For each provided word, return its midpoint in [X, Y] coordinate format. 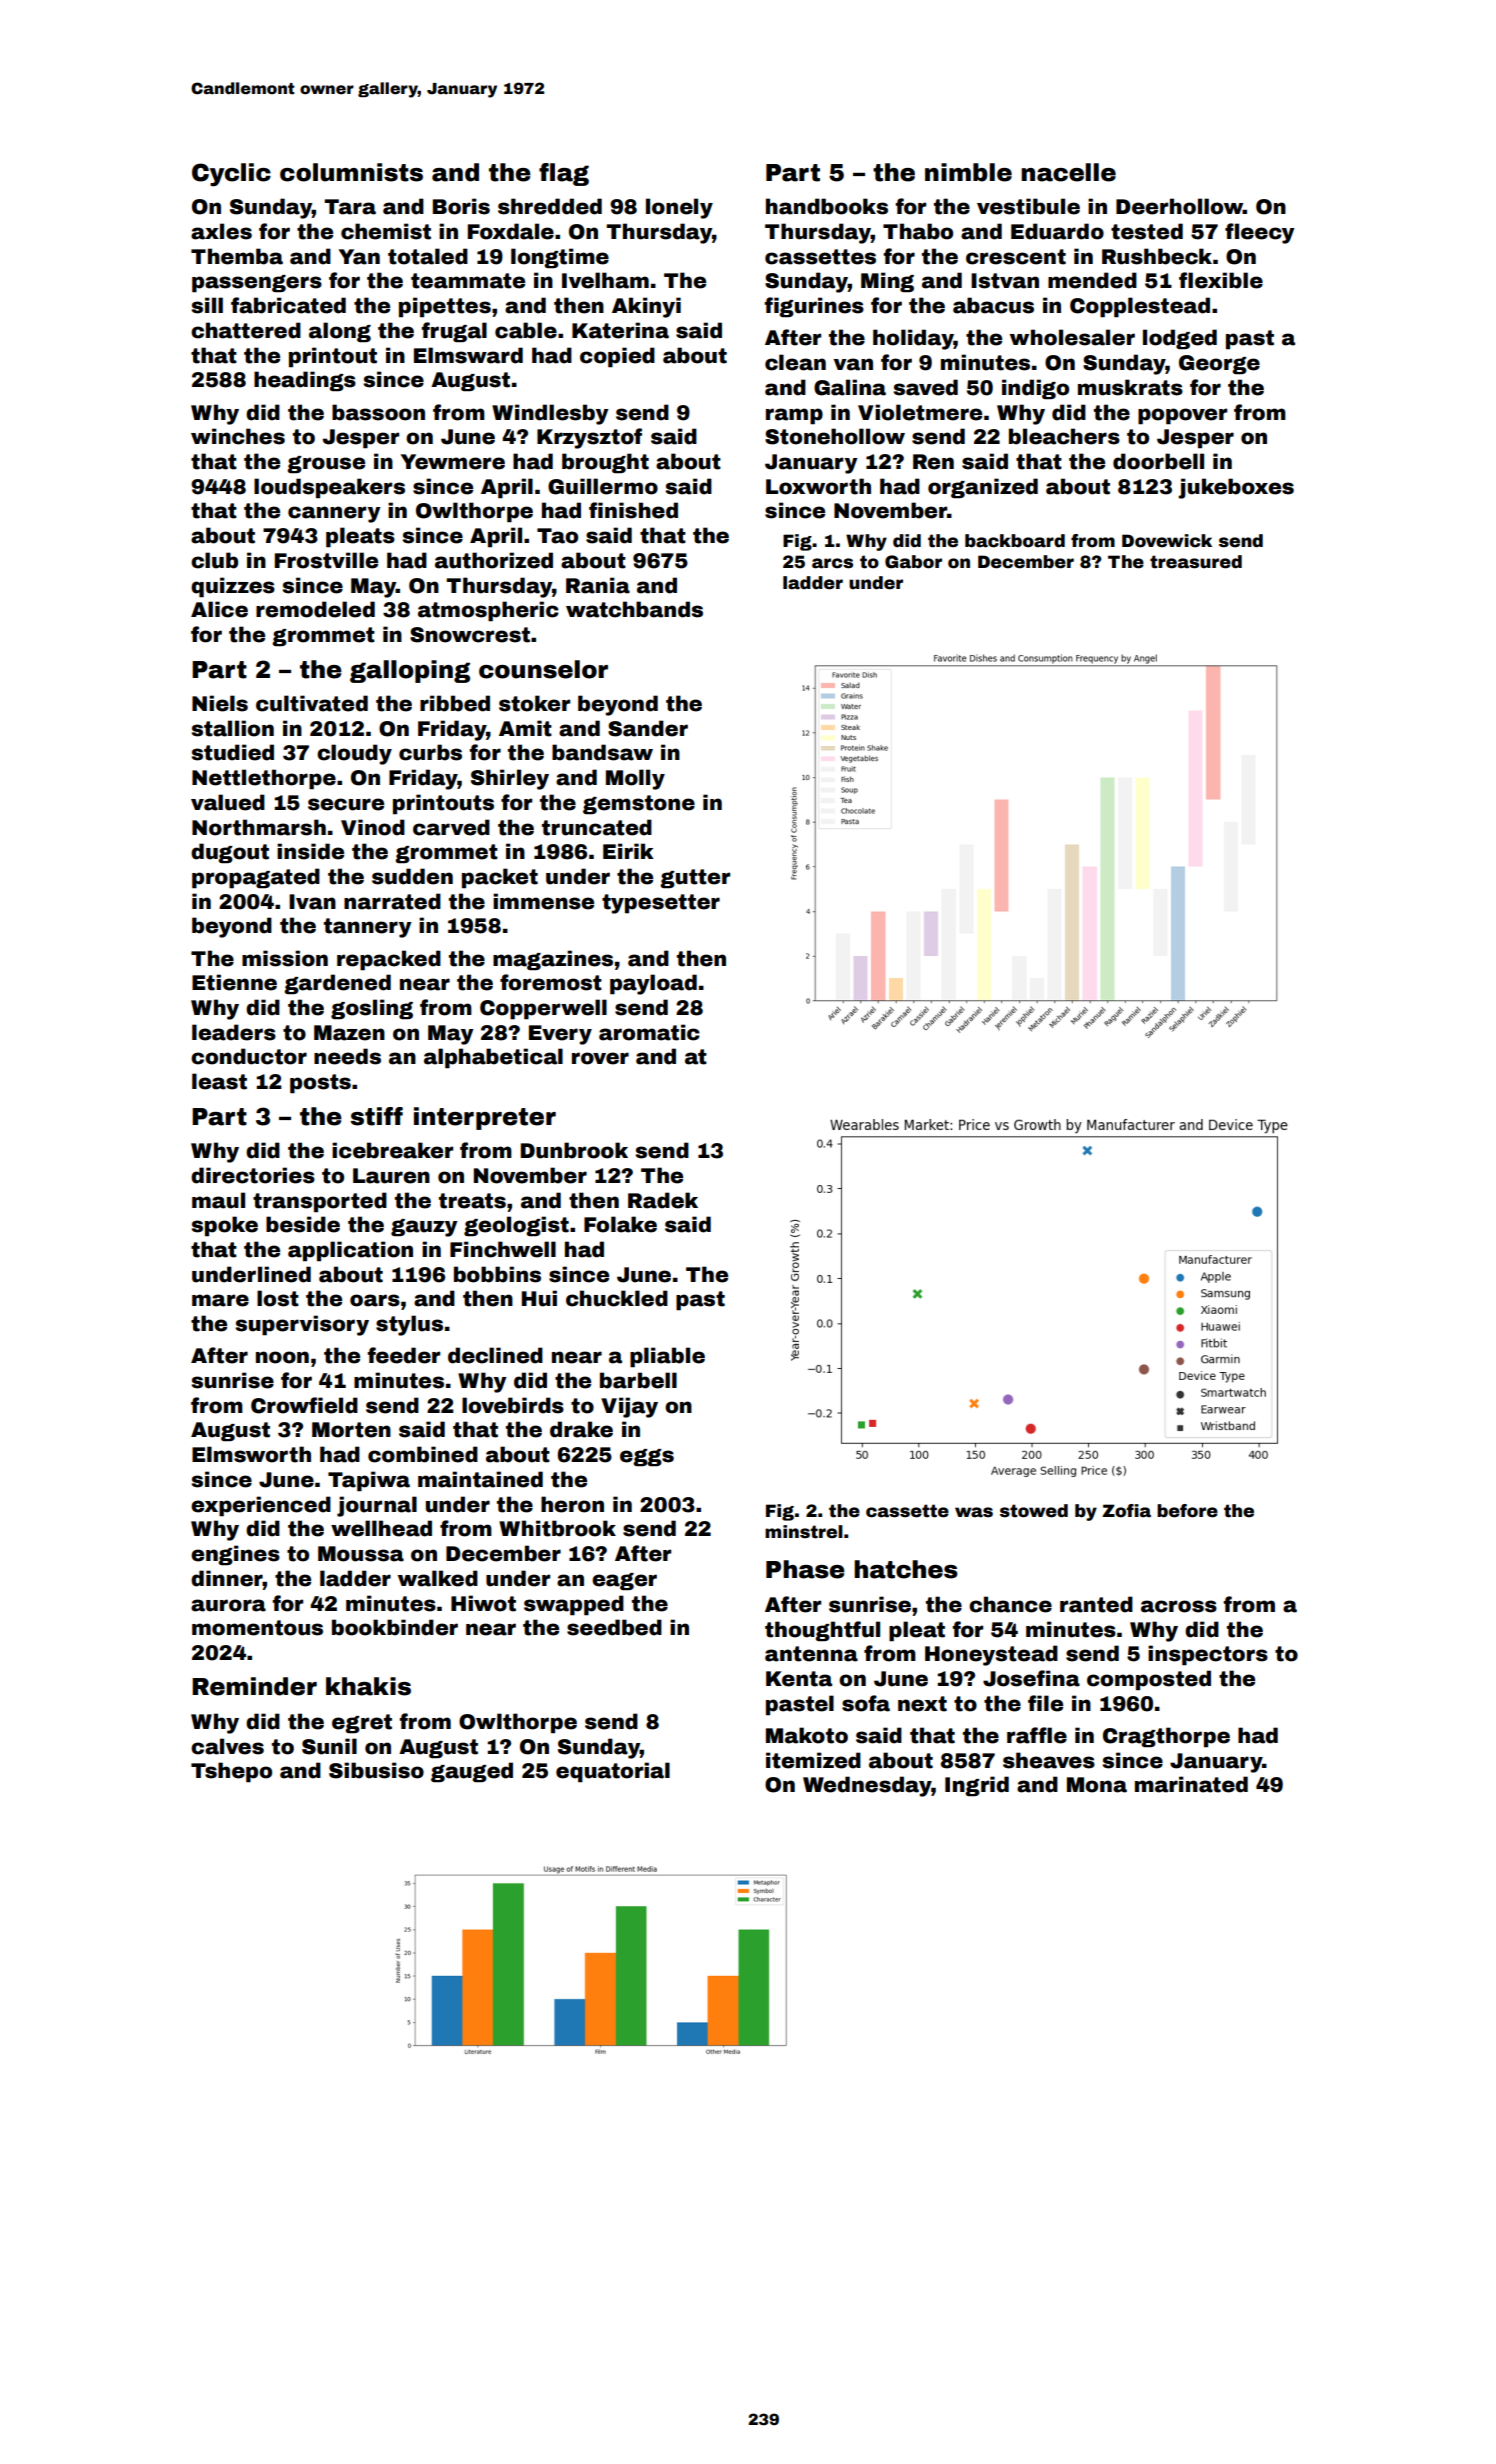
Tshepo [231, 1772]
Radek [663, 1200]
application [350, 1251]
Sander [648, 728]
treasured [1196, 562]
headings [305, 381]
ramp [794, 416]
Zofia [1126, 1511]
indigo [1035, 389]
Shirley [510, 779]
